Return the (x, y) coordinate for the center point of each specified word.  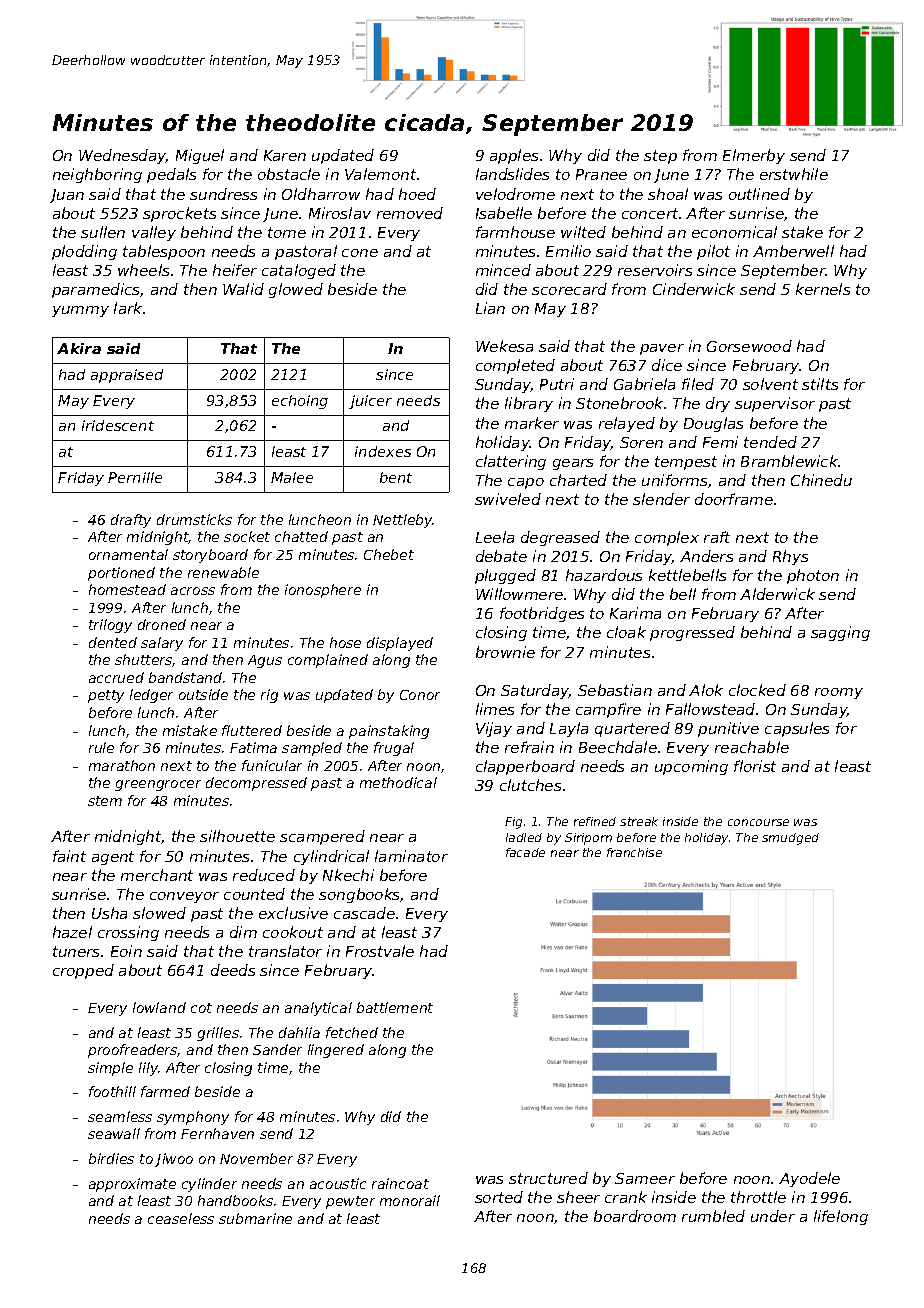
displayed (400, 644)
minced (503, 270)
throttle (758, 1197)
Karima (635, 613)
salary (162, 644)
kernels (823, 289)
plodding (84, 252)
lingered (336, 1051)
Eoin (126, 951)
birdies (111, 1158)
